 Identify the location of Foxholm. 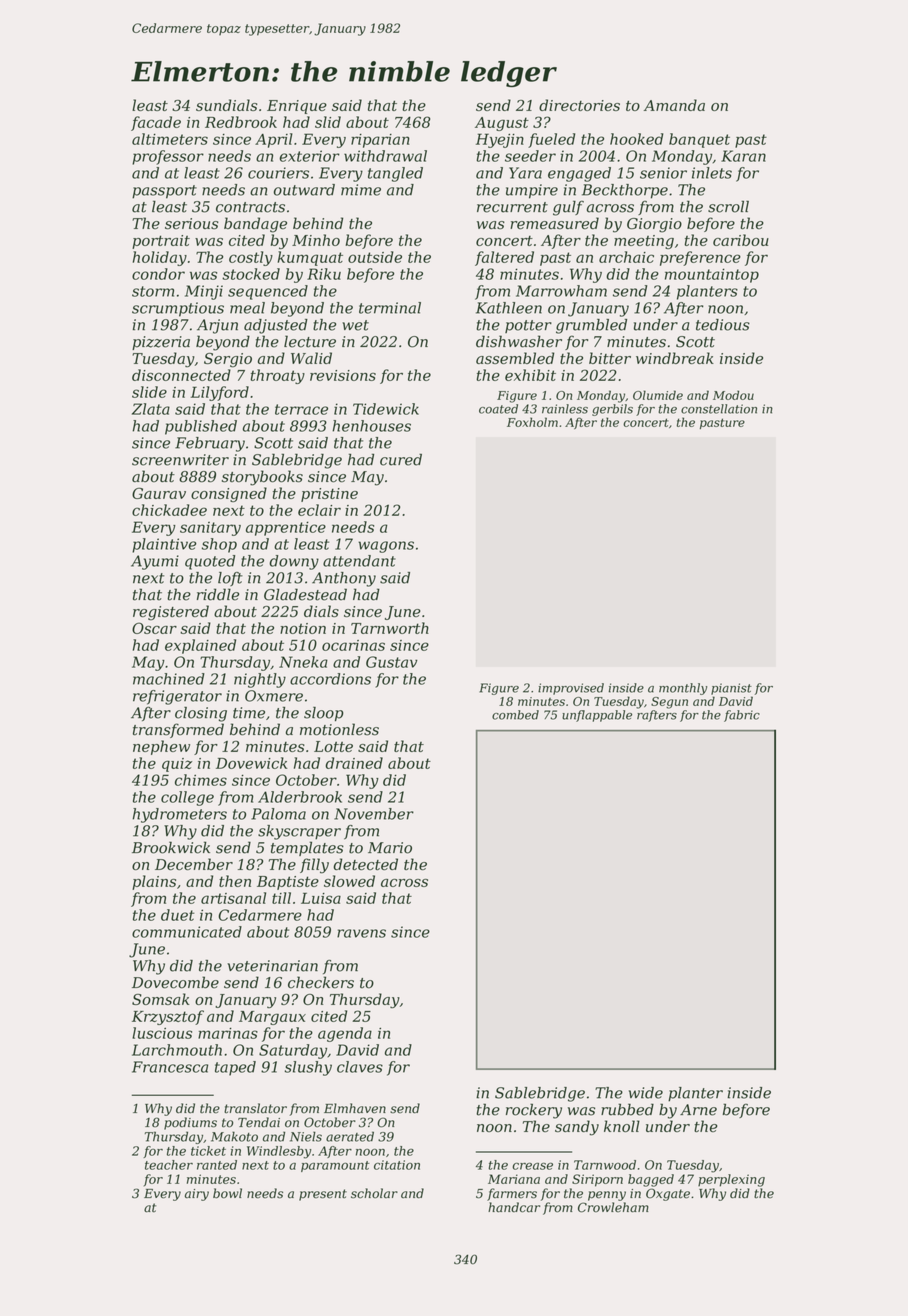
(532, 422).
